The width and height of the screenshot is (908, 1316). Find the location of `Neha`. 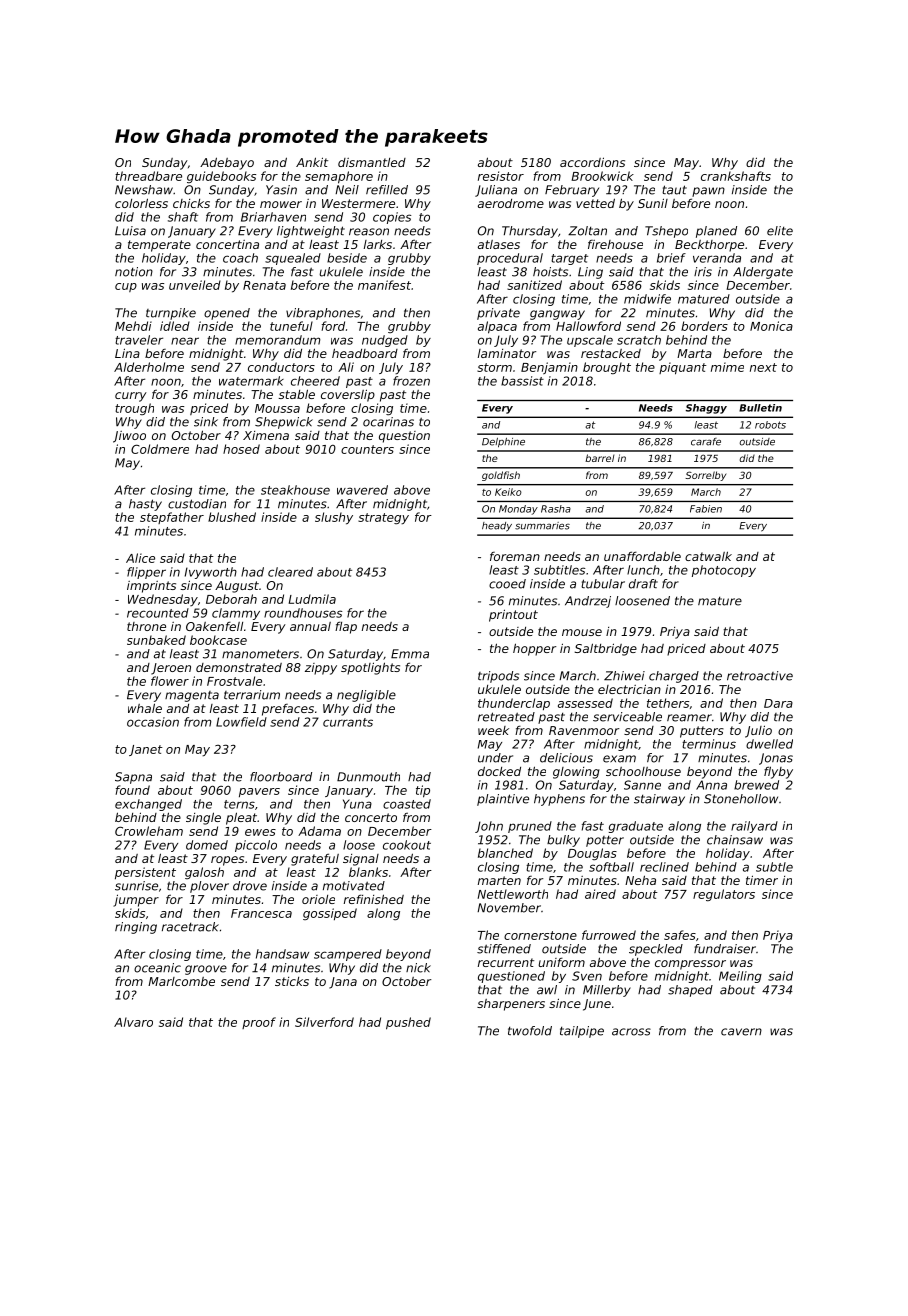

Neha is located at coordinates (640, 880).
